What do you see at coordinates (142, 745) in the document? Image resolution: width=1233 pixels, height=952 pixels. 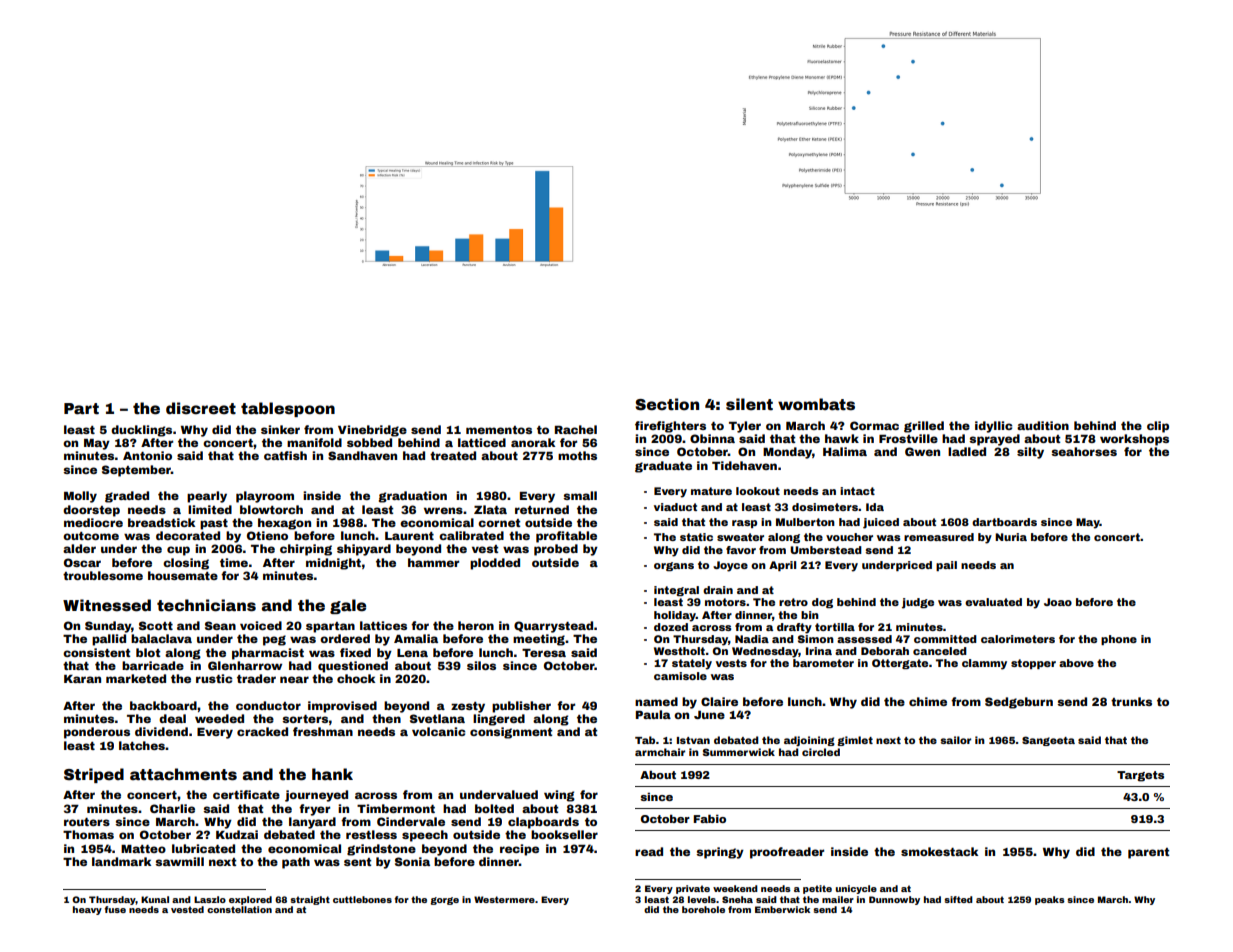 I see `latches` at bounding box center [142, 745].
